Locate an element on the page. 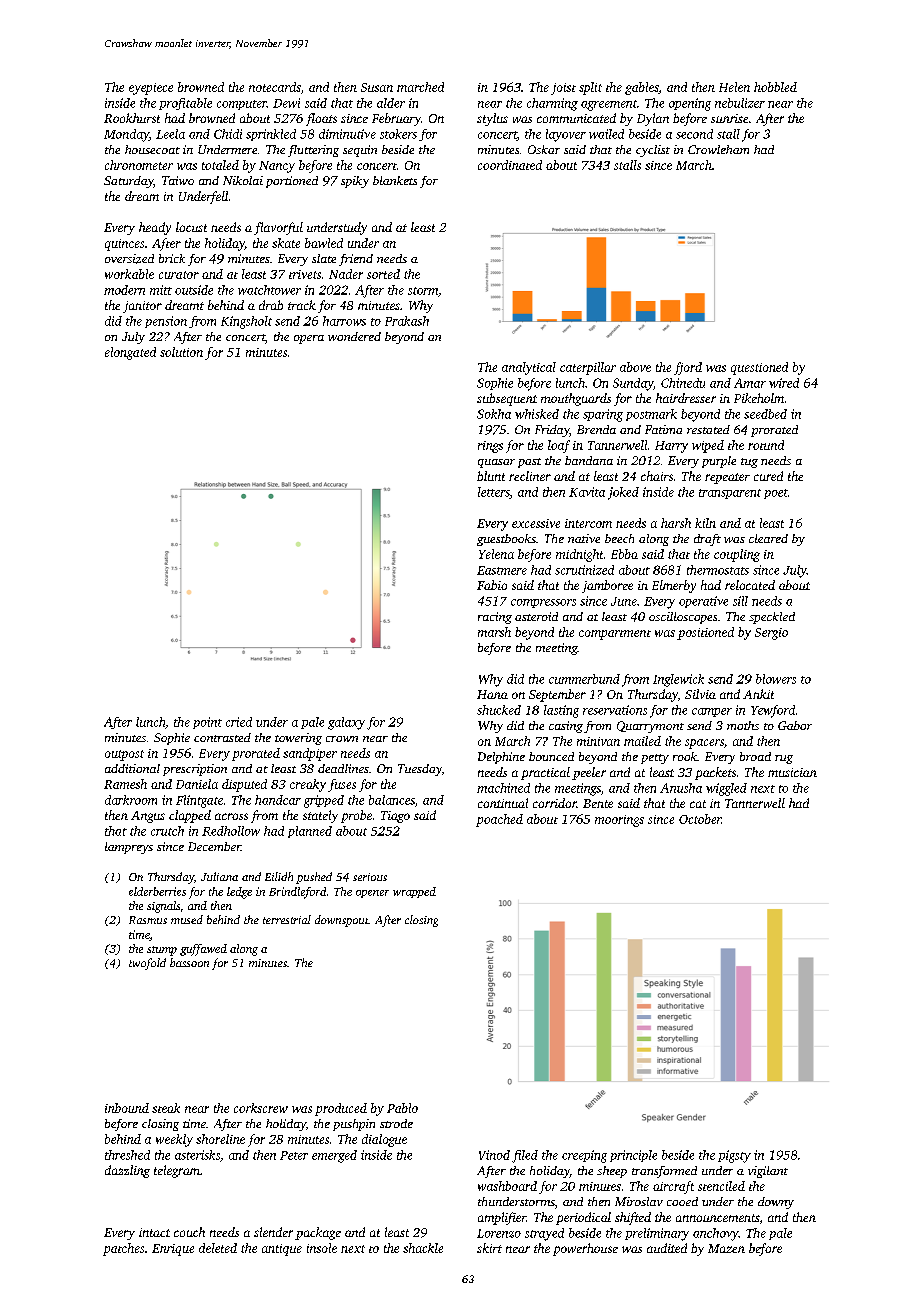  Susan is located at coordinates (377, 87).
